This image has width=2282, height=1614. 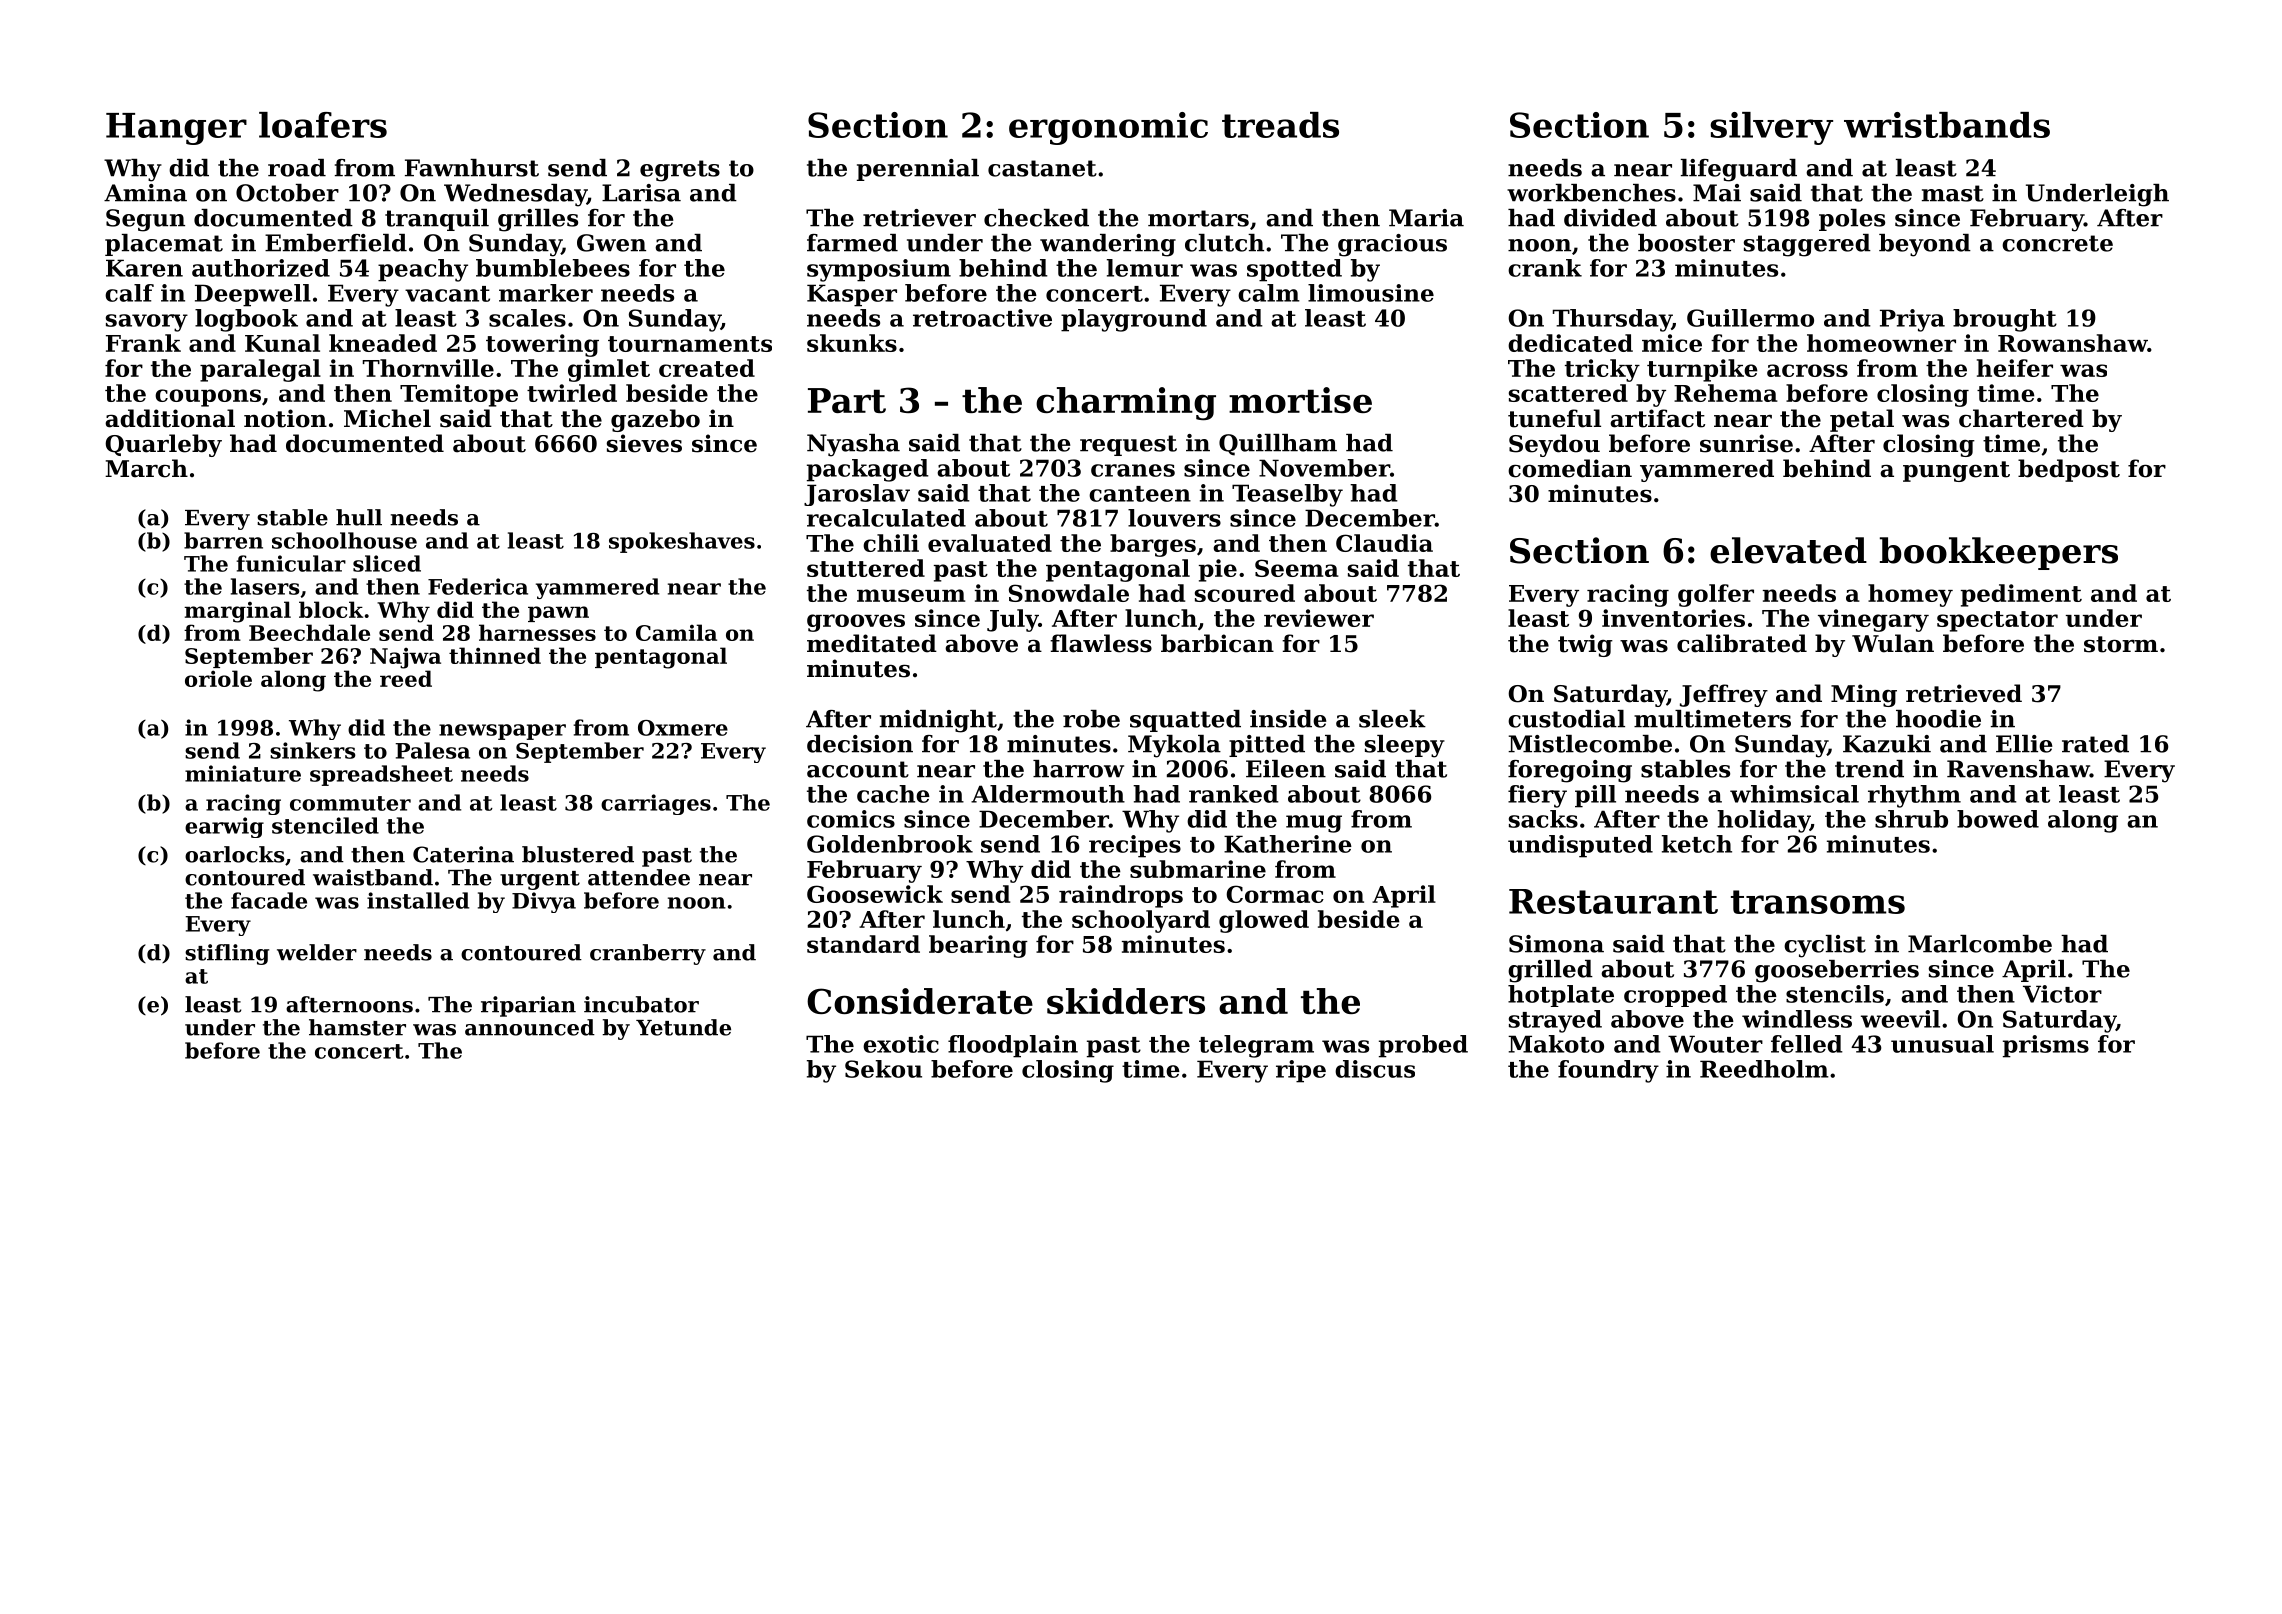 What do you see at coordinates (145, 220) in the image?
I see `Segun` at bounding box center [145, 220].
